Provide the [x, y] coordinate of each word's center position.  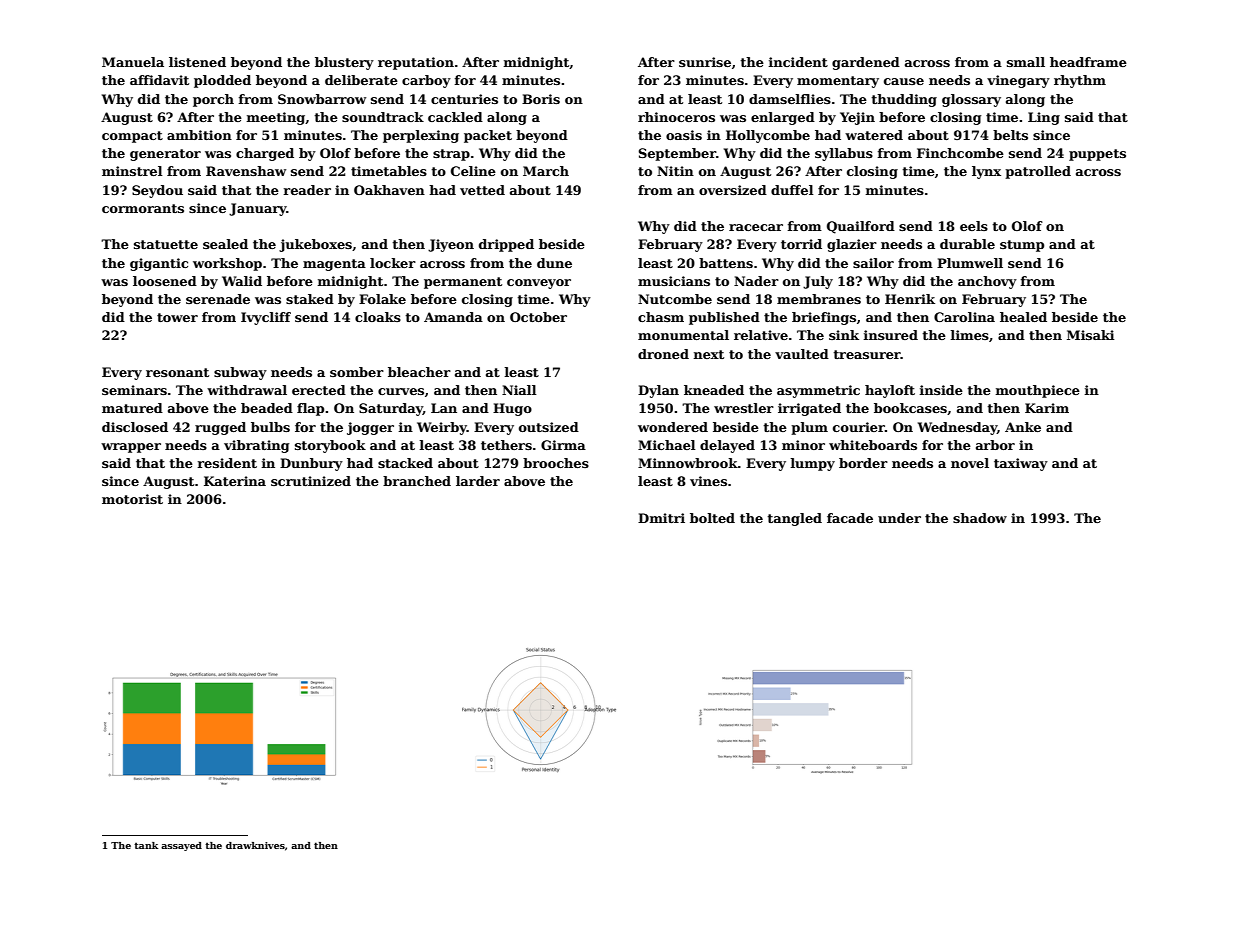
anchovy [987, 282]
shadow [980, 518]
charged [265, 154]
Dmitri [661, 518]
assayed [181, 846]
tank [146, 845]
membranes [819, 299]
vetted [482, 190]
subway [240, 373]
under [899, 518]
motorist [132, 499]
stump [1022, 246]
